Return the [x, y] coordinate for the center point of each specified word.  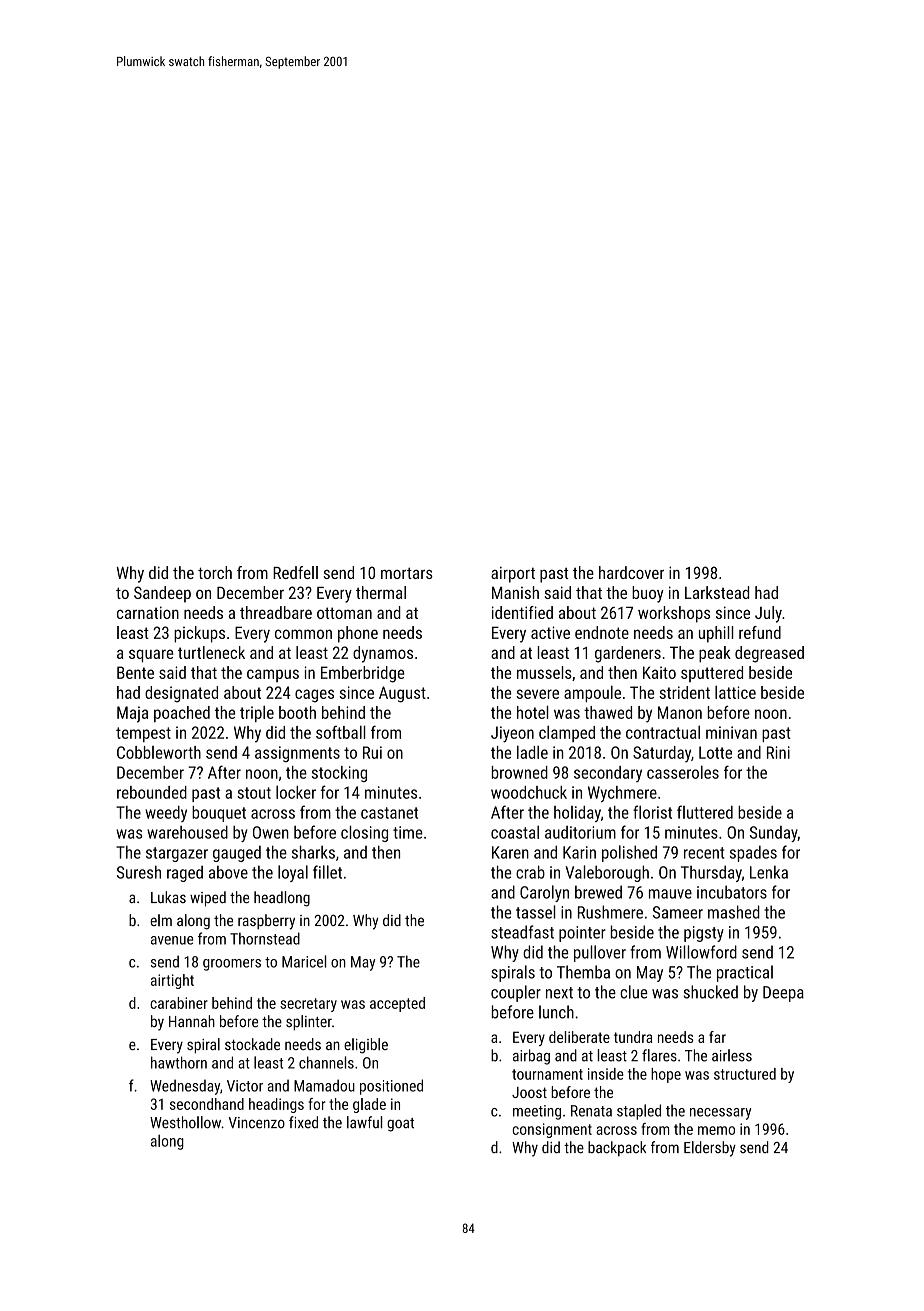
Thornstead [265, 938]
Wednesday [185, 1087]
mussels [544, 672]
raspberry [266, 922]
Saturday [662, 754]
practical [745, 973]
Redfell [295, 572]
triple [257, 713]
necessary [720, 1114]
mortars [407, 573]
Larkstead [717, 592]
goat [400, 1125]
